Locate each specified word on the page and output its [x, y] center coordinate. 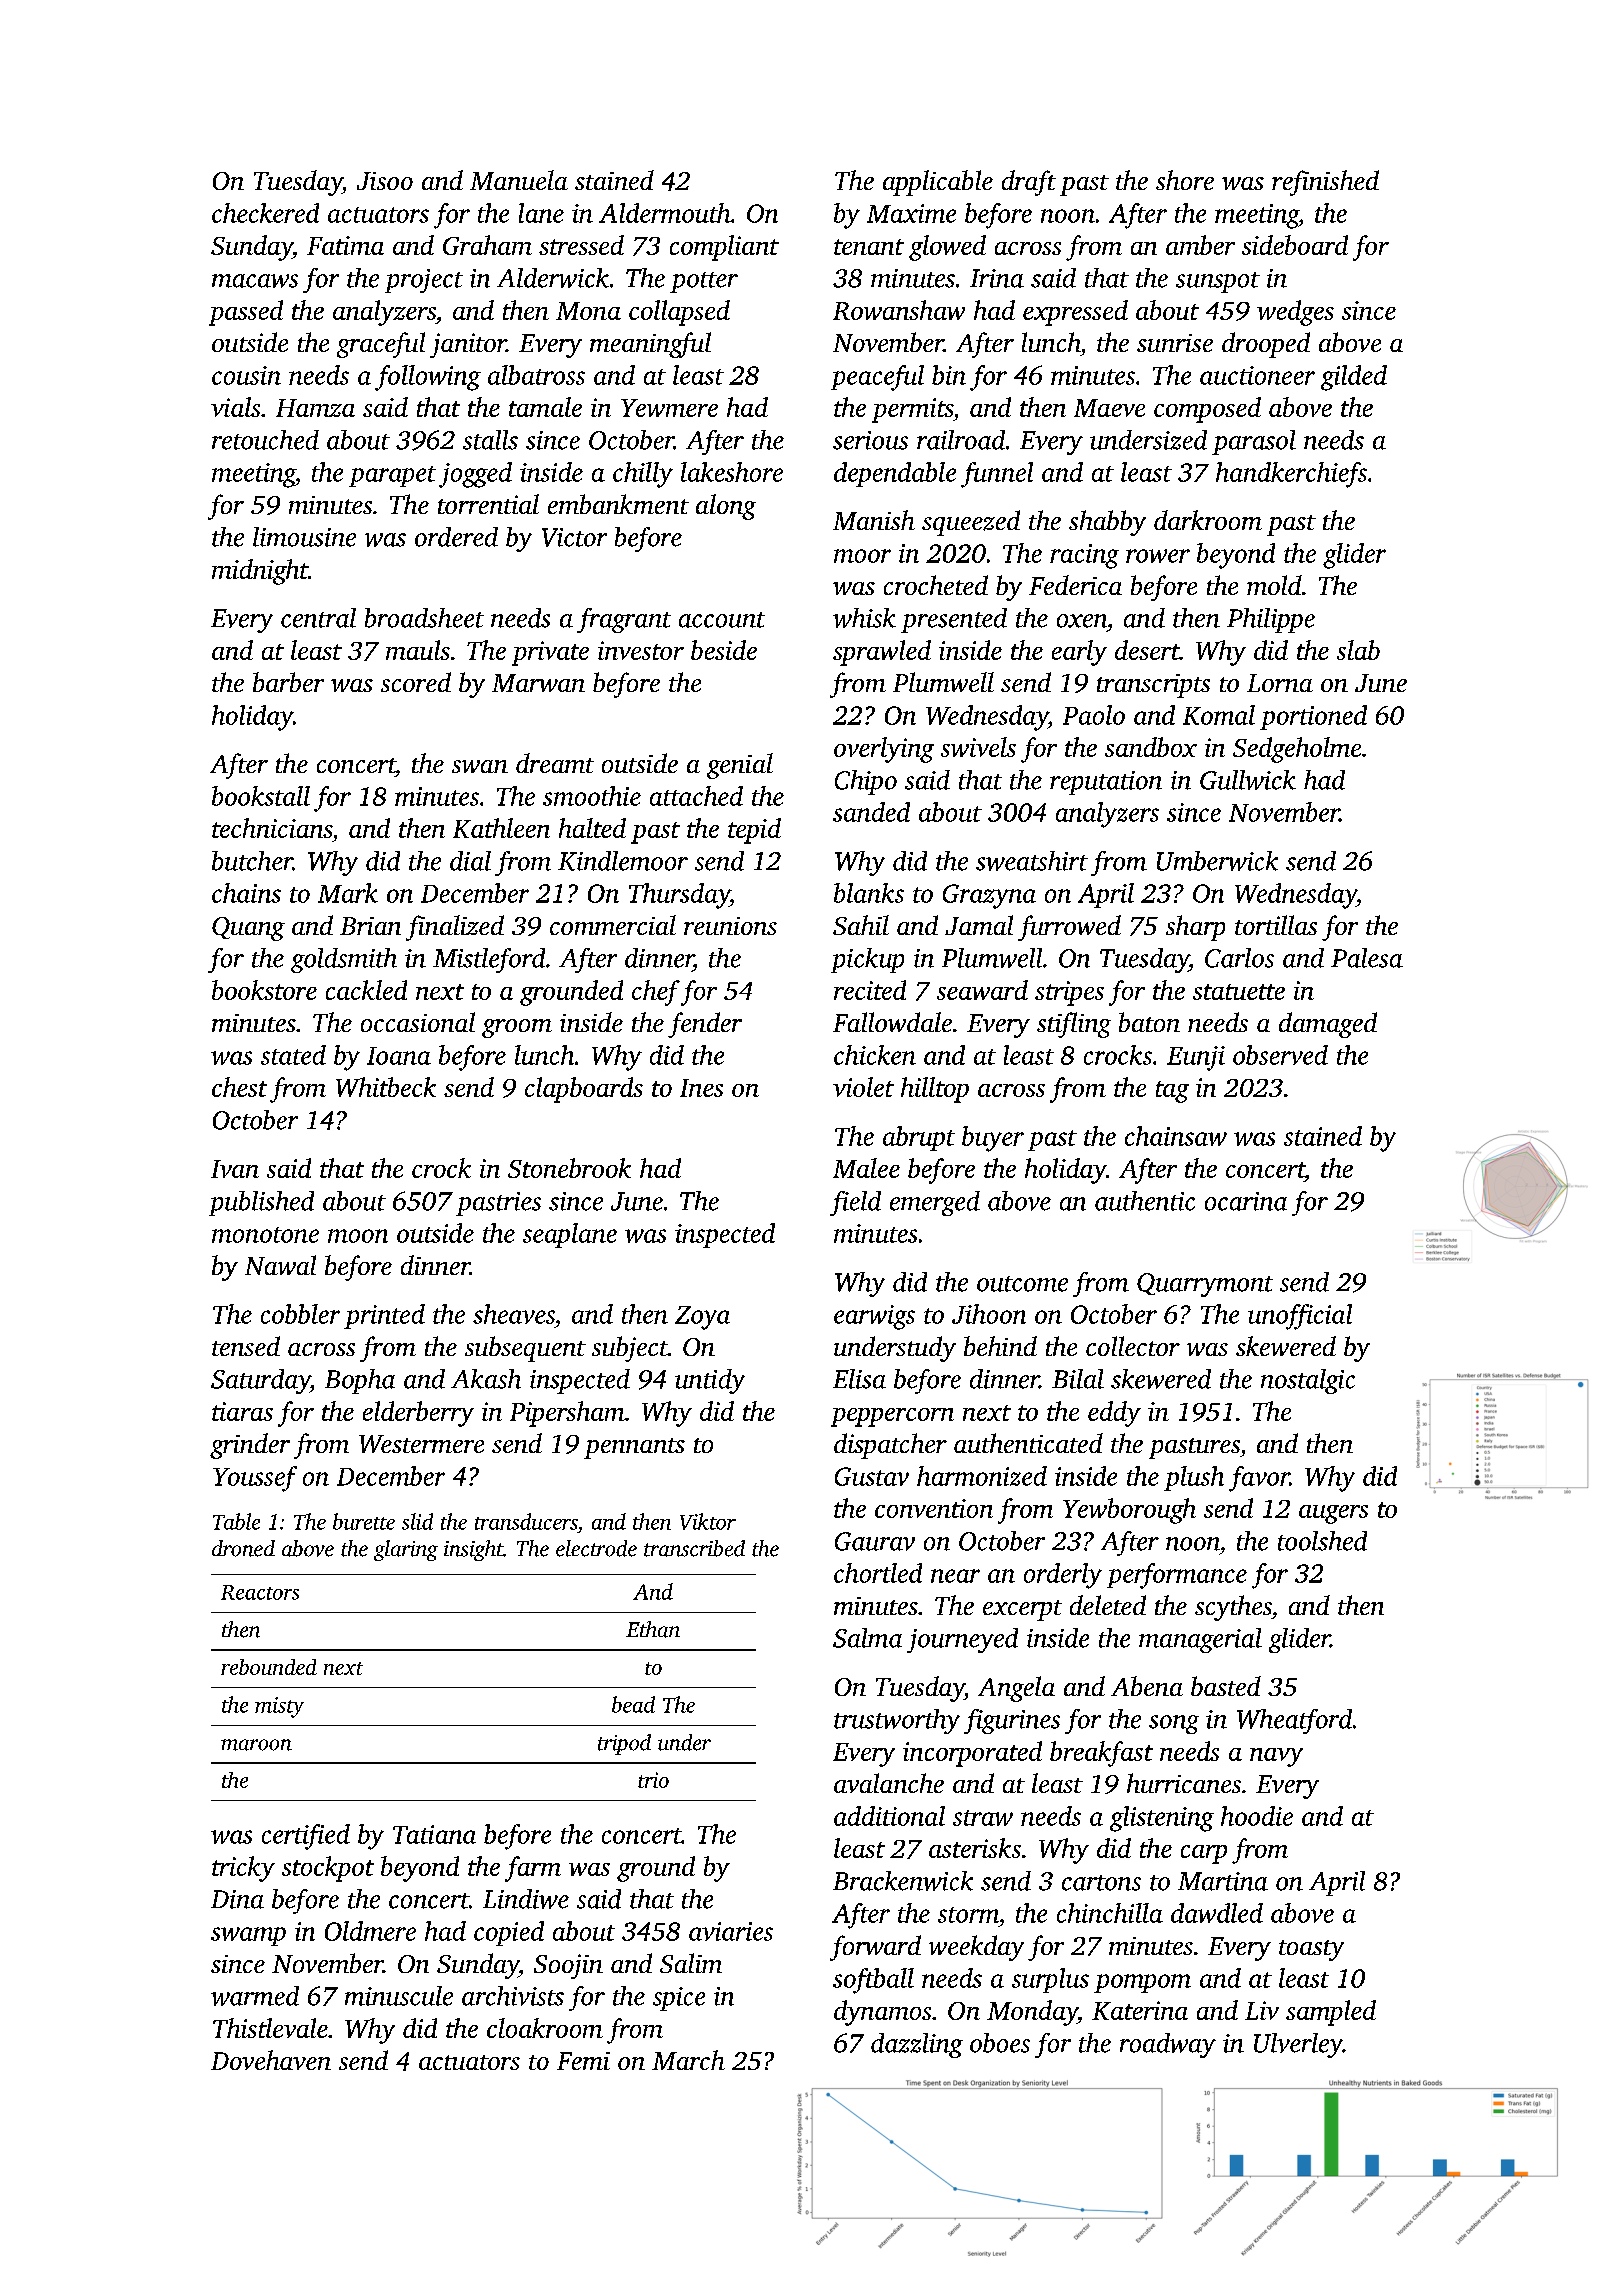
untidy [710, 1381]
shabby [1107, 523]
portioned [1313, 717]
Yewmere [669, 408]
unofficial [1300, 1317]
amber [1200, 245]
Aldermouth [665, 213]
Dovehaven [271, 2060]
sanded [871, 812]
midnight [260, 572]
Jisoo [385, 181]
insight [473, 1550]
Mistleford [489, 960]
